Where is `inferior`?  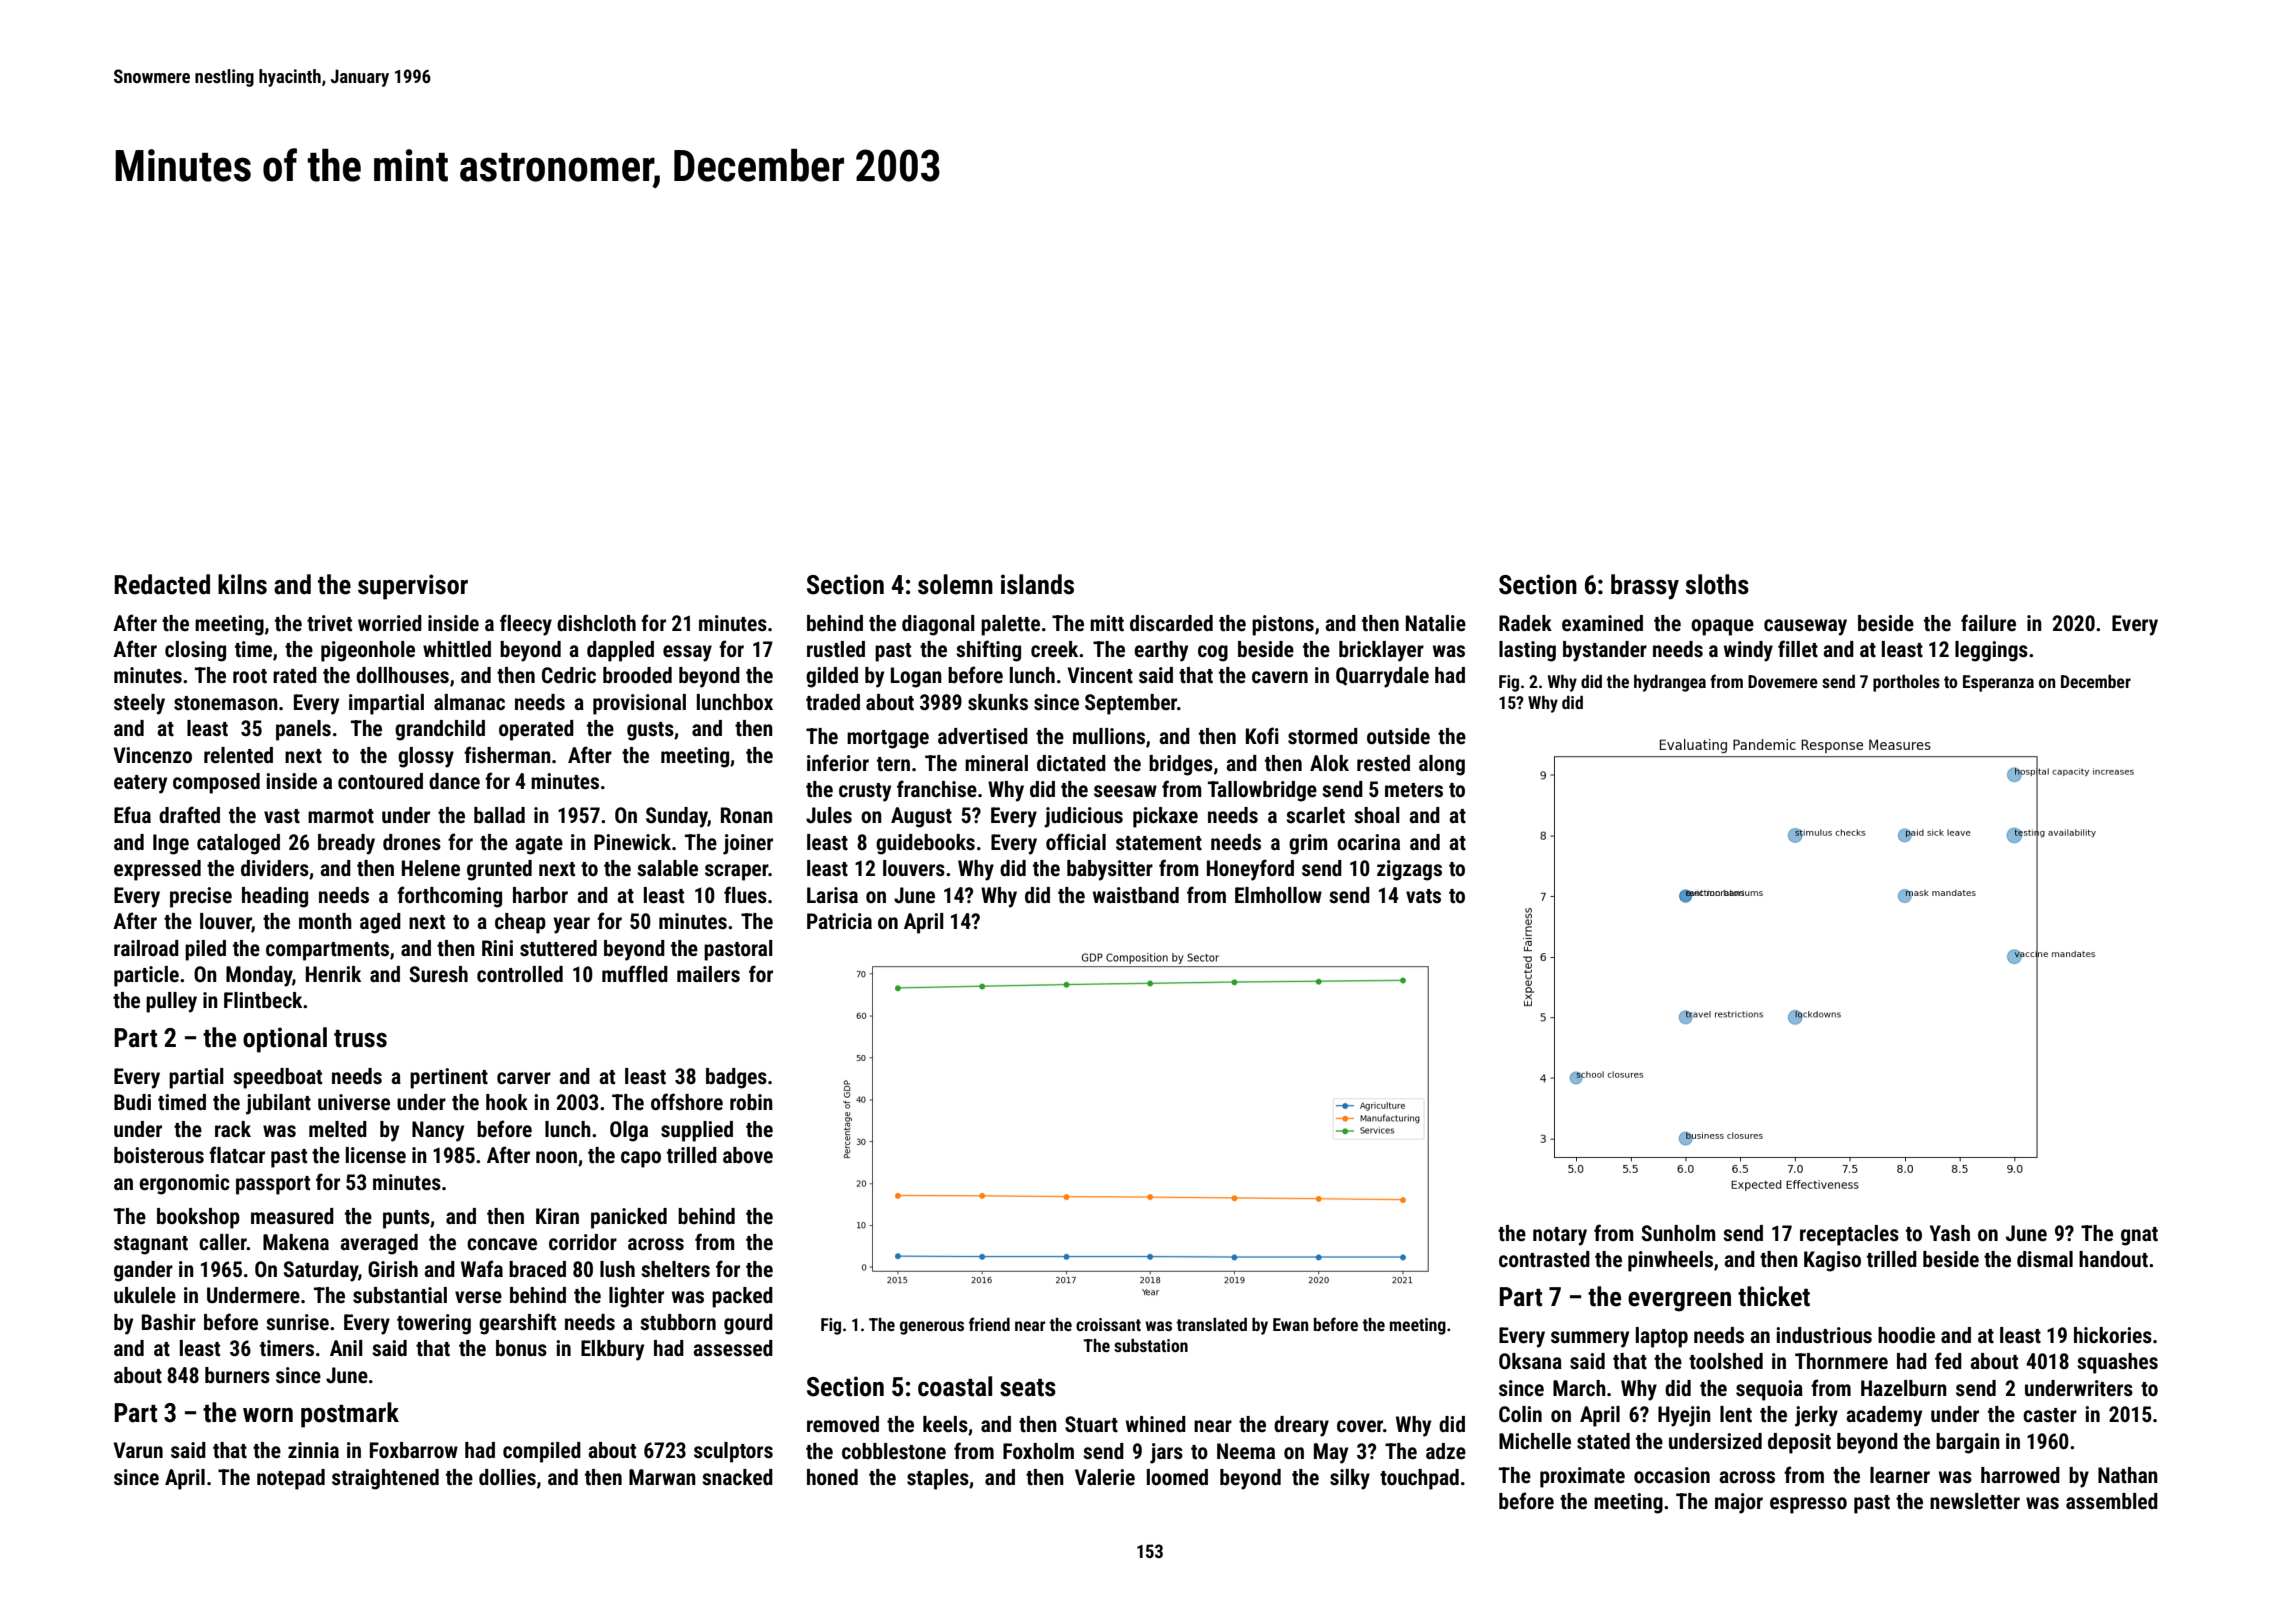
inferior is located at coordinates (838, 763).
